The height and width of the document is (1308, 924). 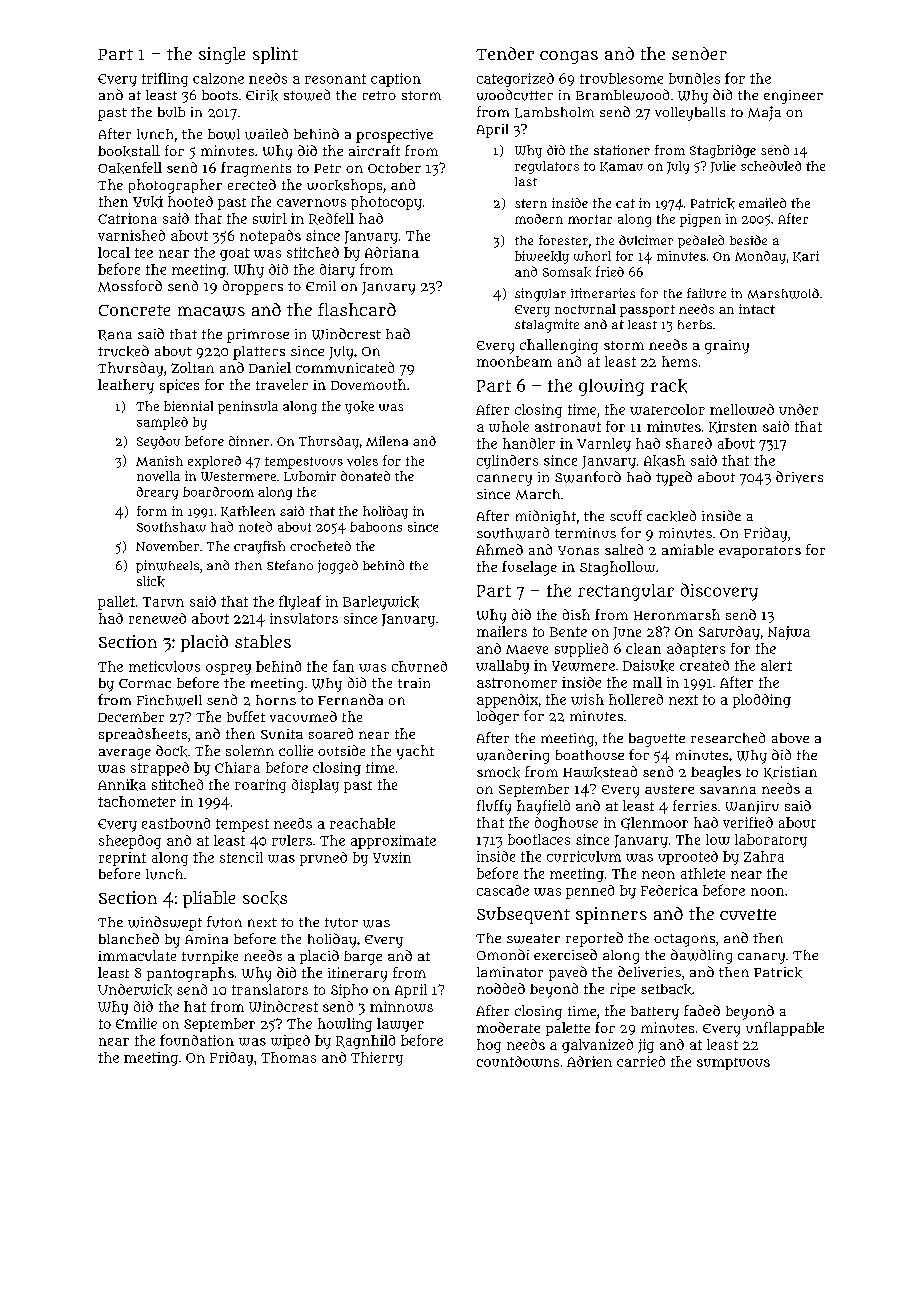 What do you see at coordinates (654, 823) in the document?
I see `Glenmoor` at bounding box center [654, 823].
